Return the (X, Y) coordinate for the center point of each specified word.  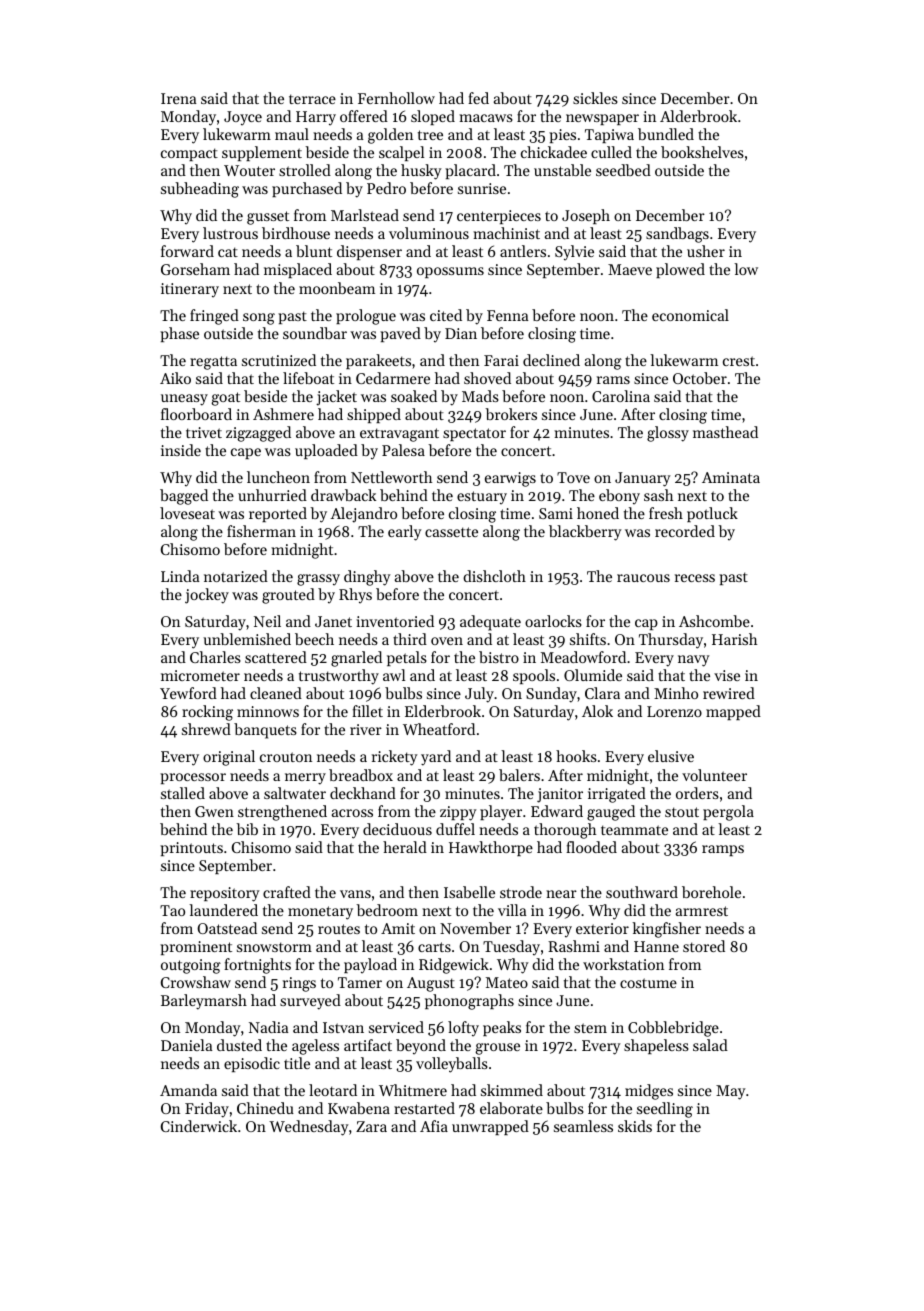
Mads (480, 396)
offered (364, 116)
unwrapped (490, 1127)
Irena (179, 98)
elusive (671, 756)
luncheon (278, 477)
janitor (560, 795)
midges (649, 1092)
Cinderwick (199, 1126)
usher (706, 251)
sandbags (677, 235)
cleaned (276, 693)
